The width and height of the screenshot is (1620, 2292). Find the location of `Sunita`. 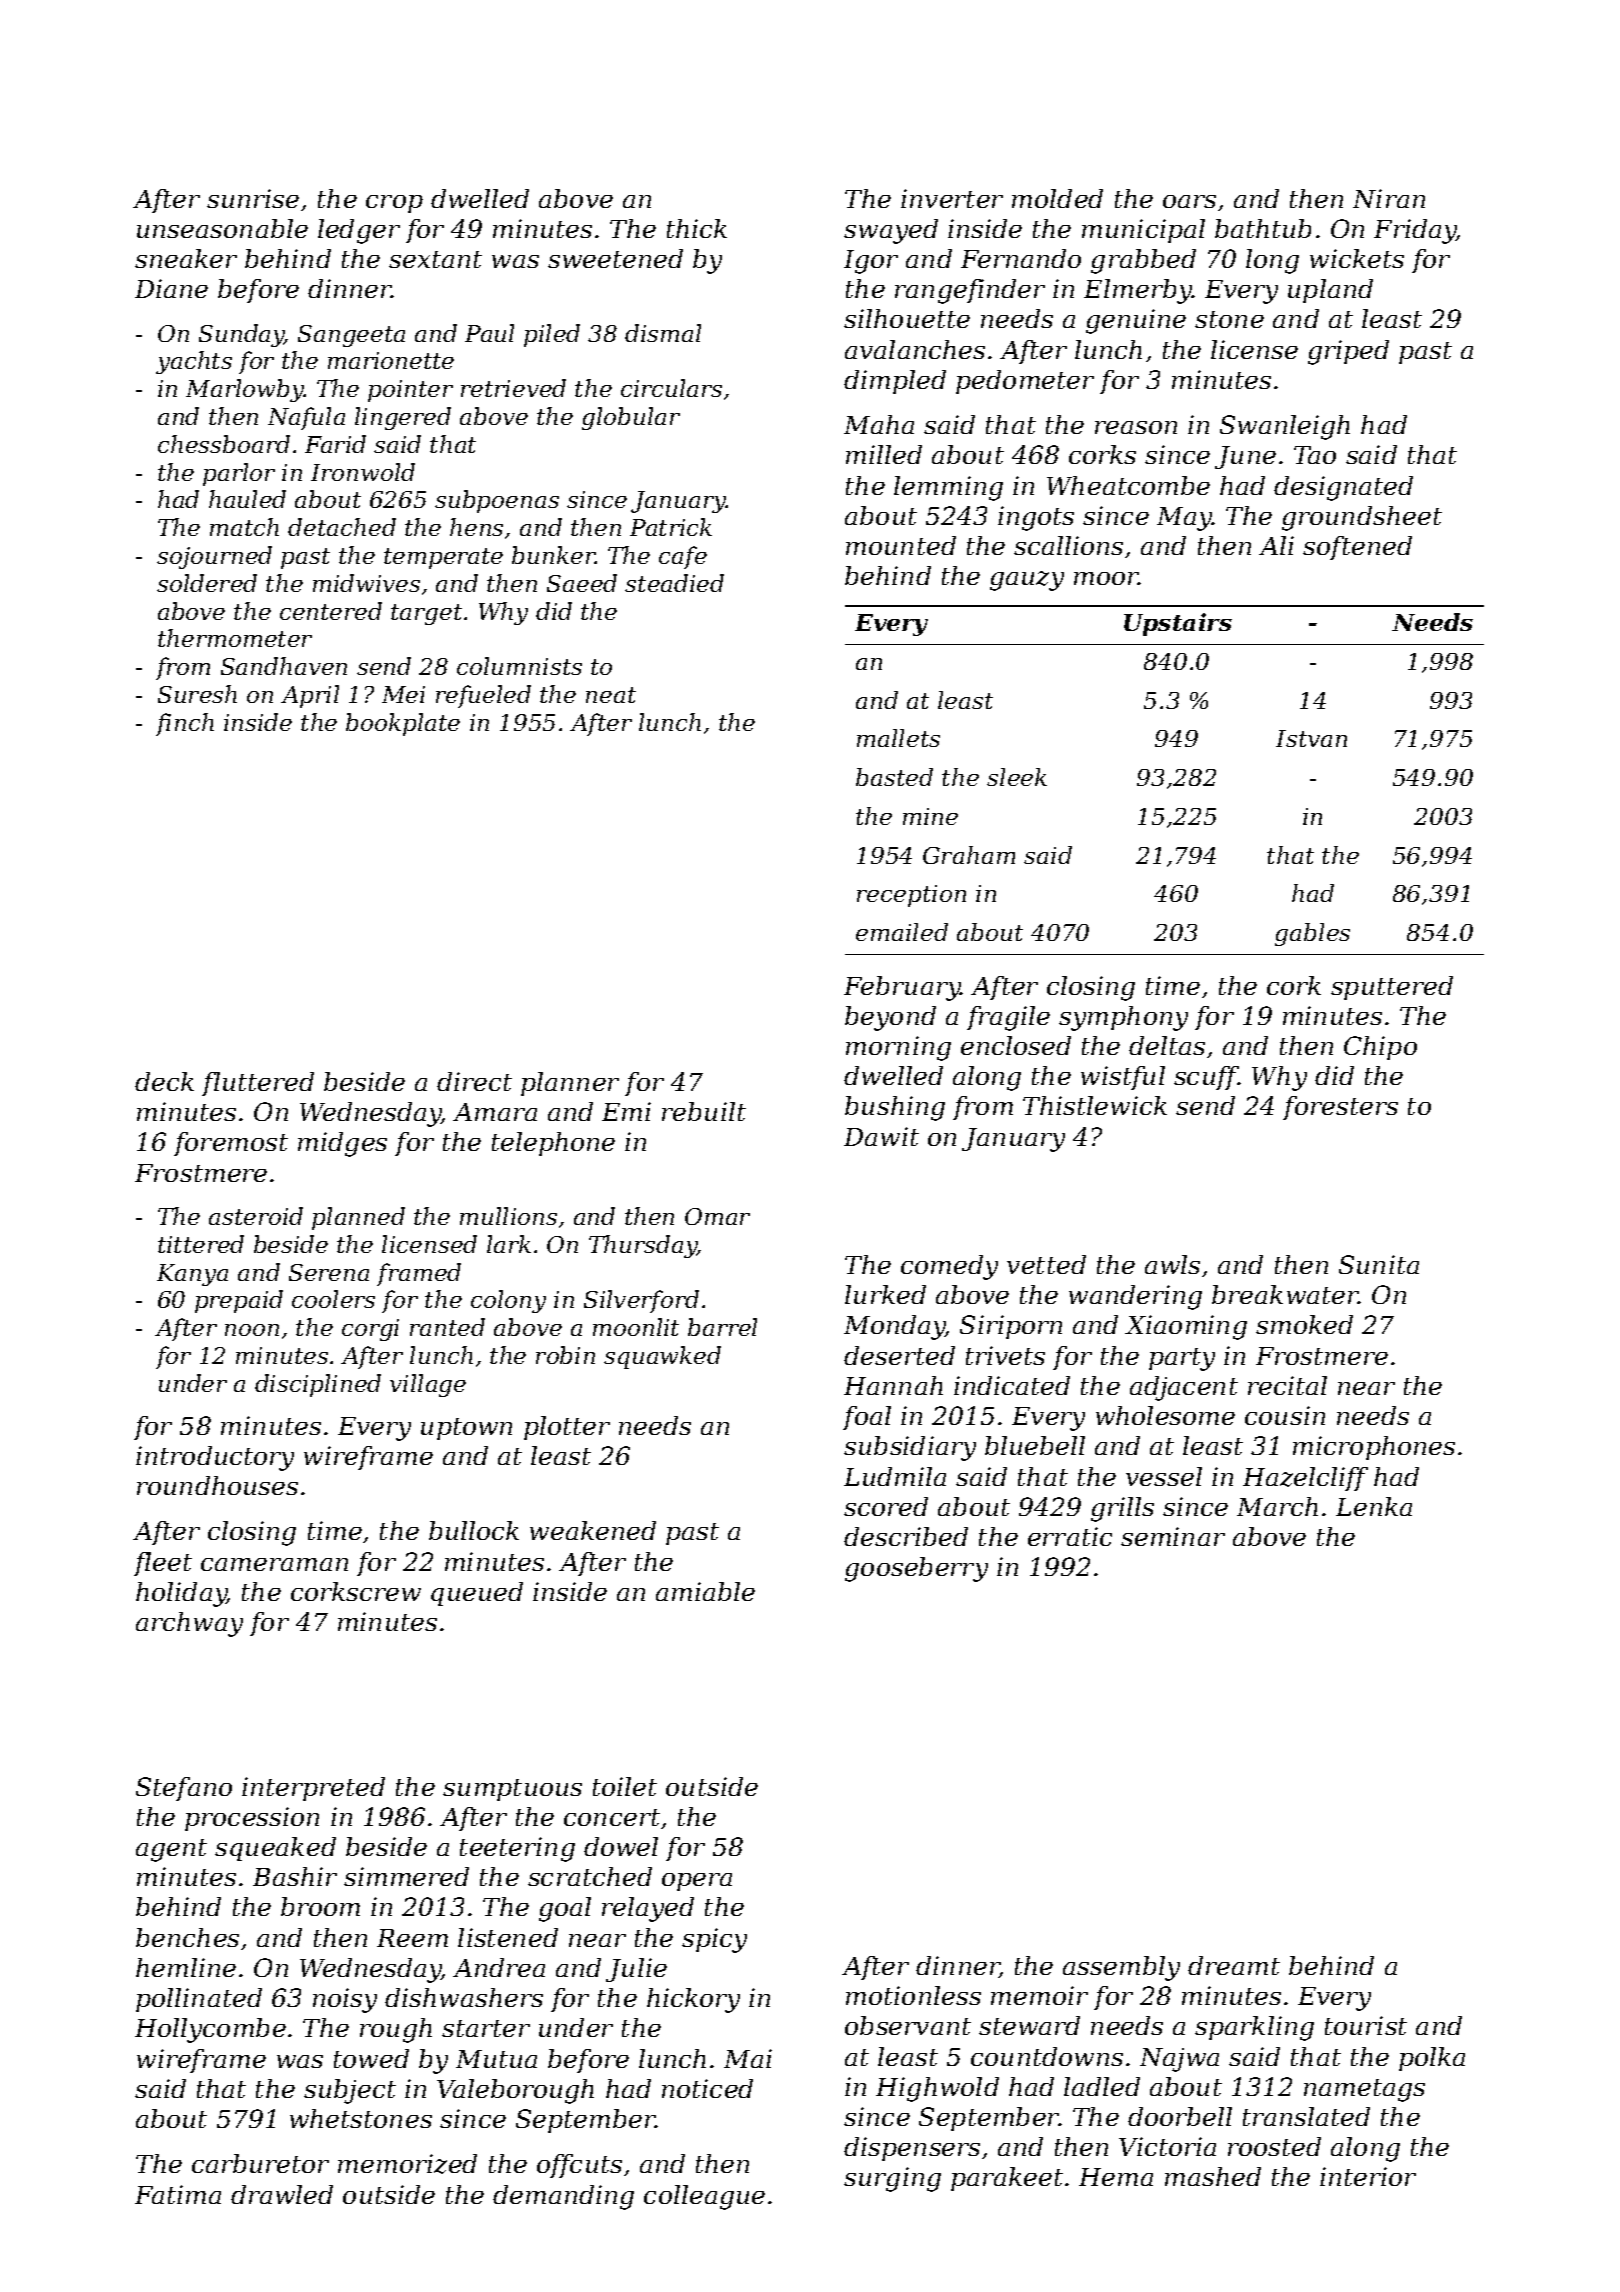

Sunita is located at coordinates (1379, 1264).
